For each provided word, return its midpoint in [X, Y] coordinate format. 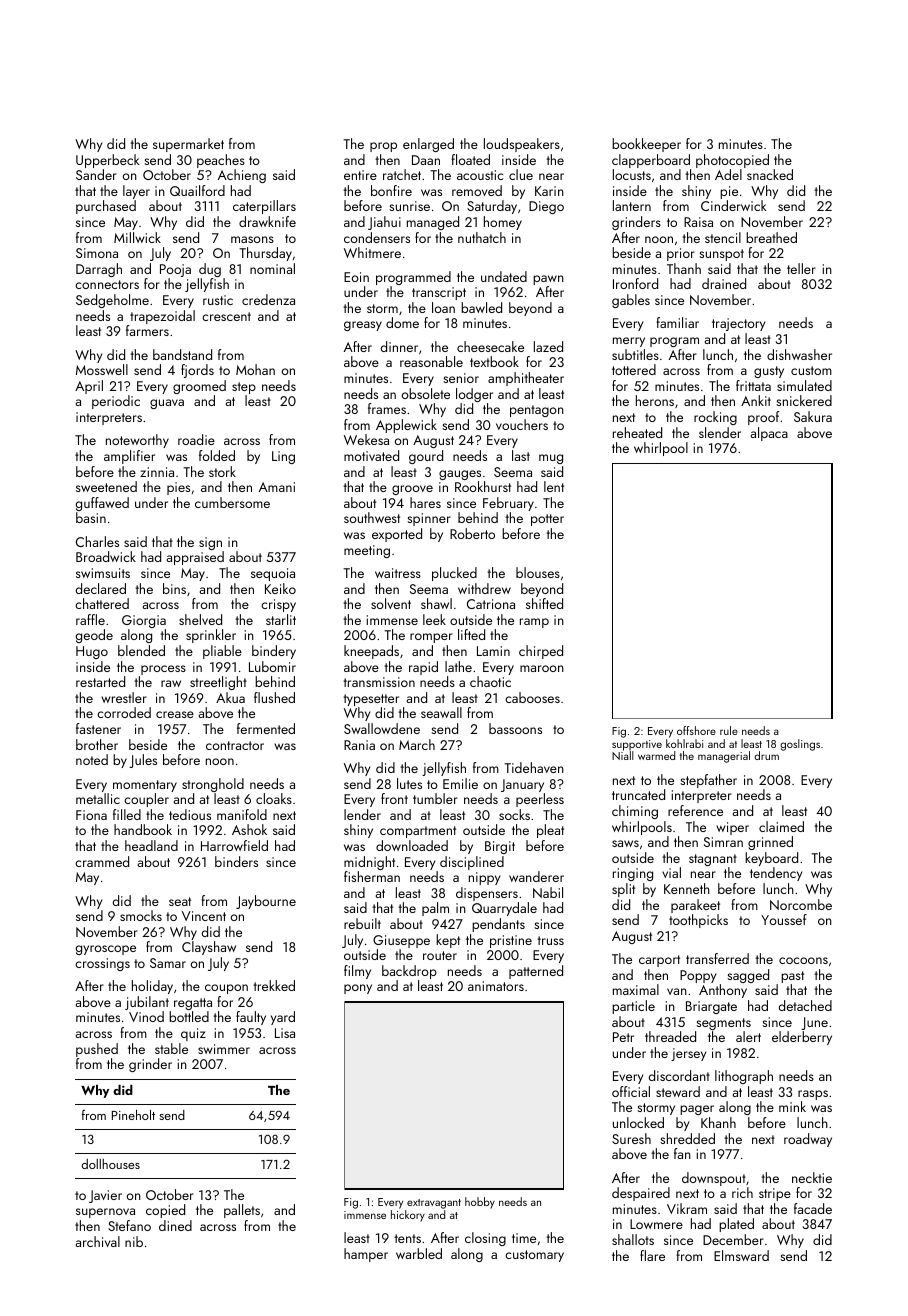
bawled [481, 307]
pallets [242, 1211]
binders [236, 861]
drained [724, 283]
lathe [458, 666]
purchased [106, 207]
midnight [369, 863]
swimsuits [103, 573]
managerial [724, 757]
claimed [781, 826]
